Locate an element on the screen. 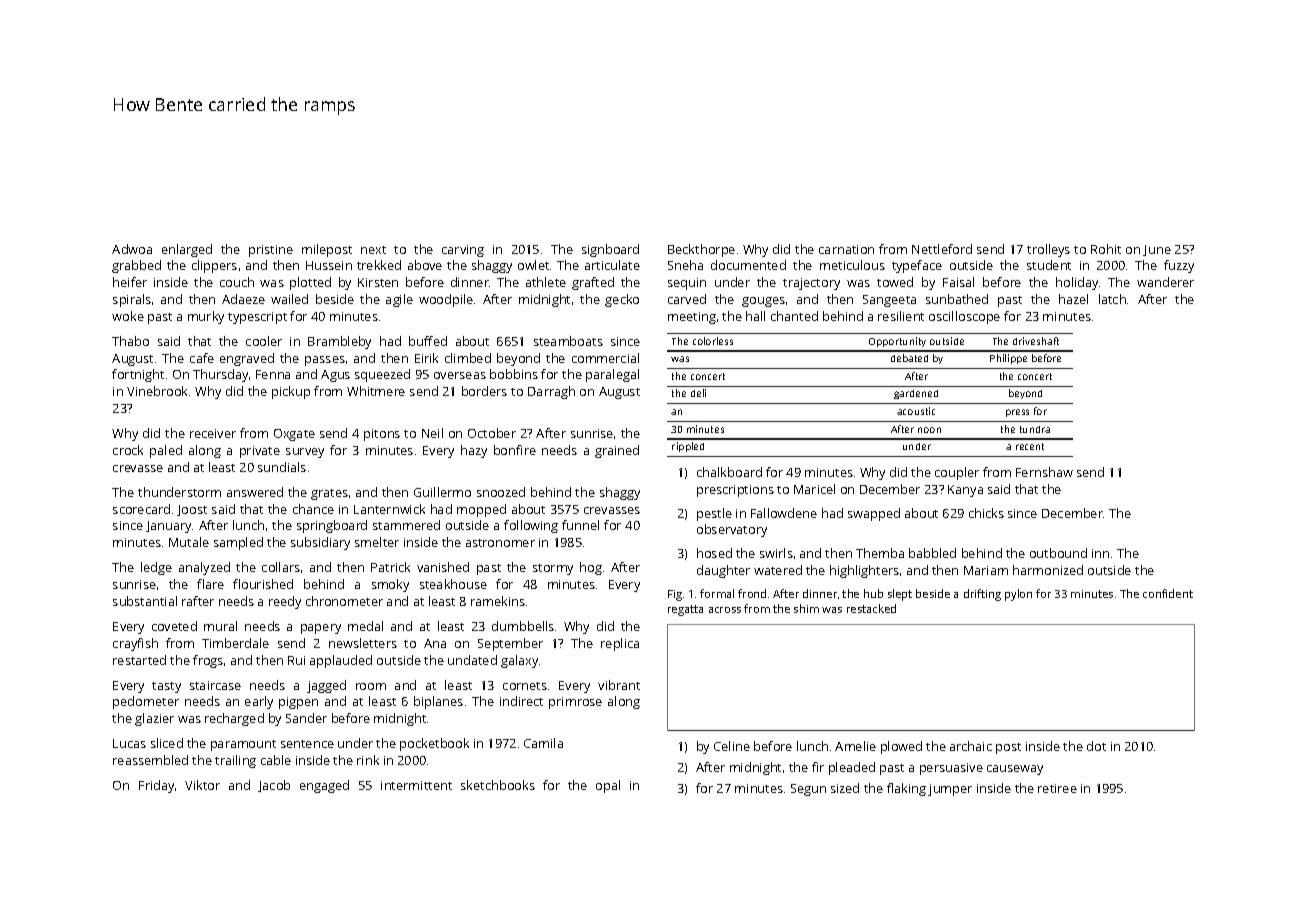  meeting is located at coordinates (692, 318).
